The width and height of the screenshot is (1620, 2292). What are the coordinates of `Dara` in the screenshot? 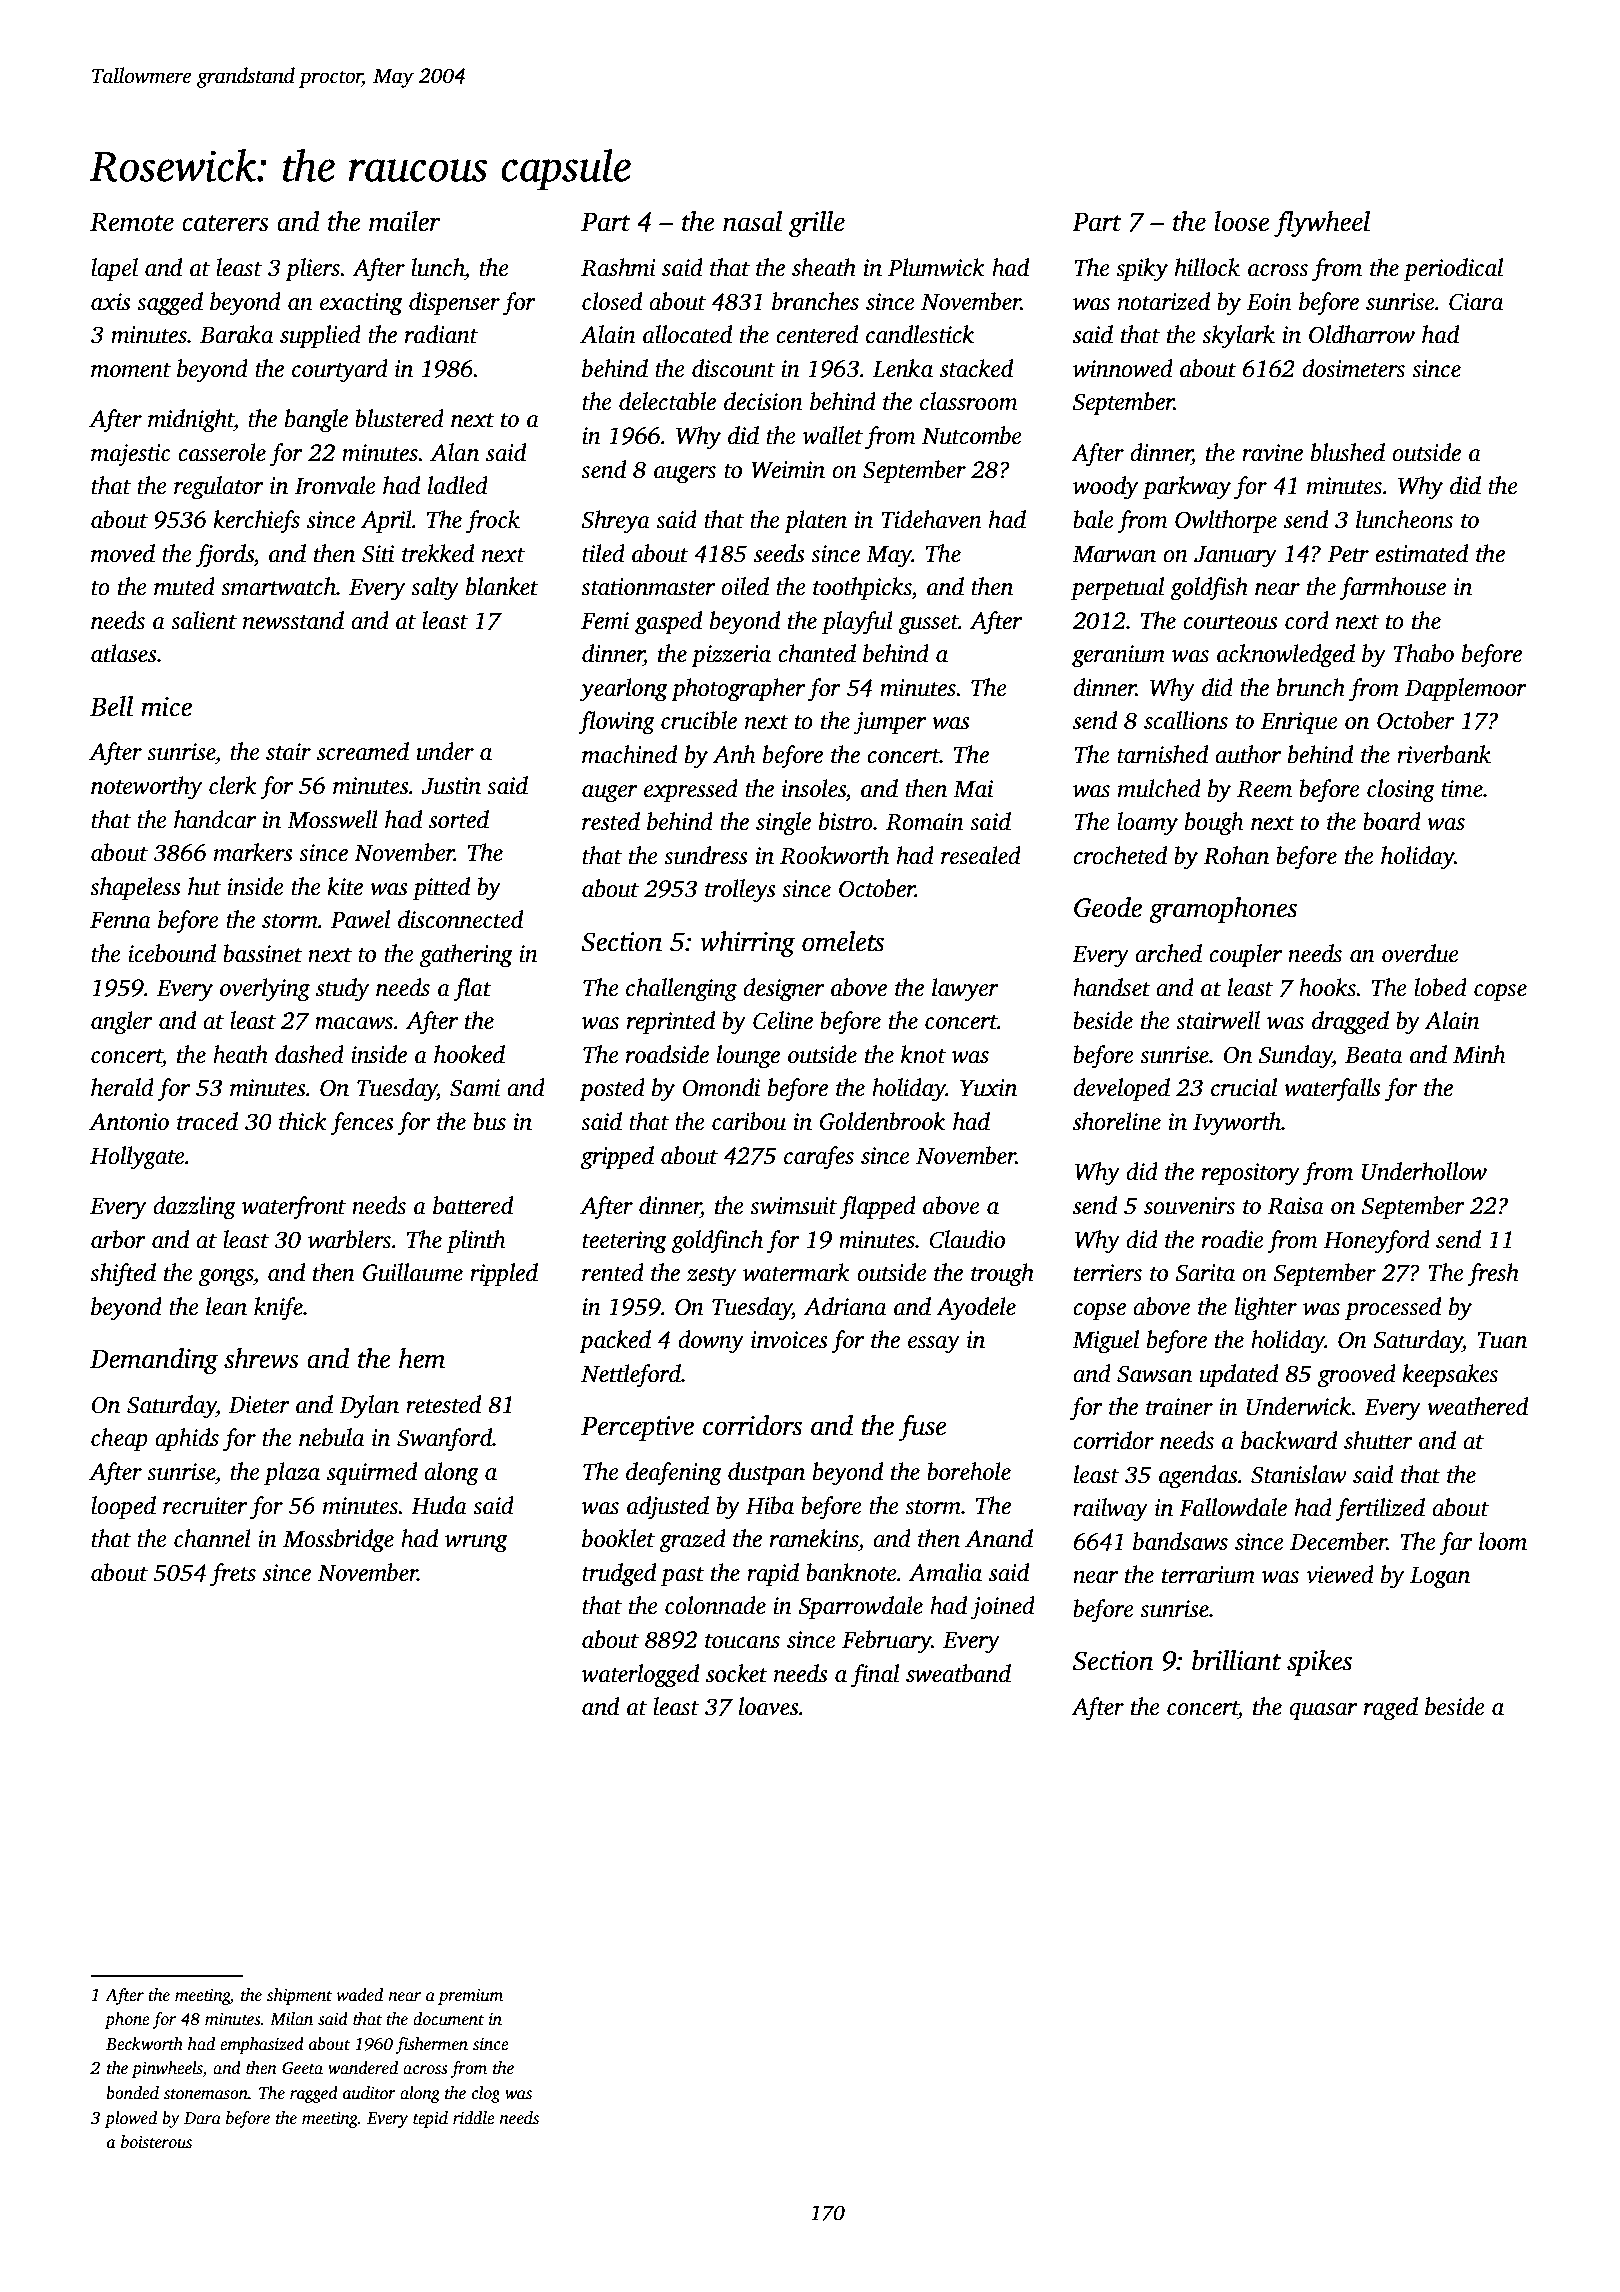 It's located at (202, 2118).
